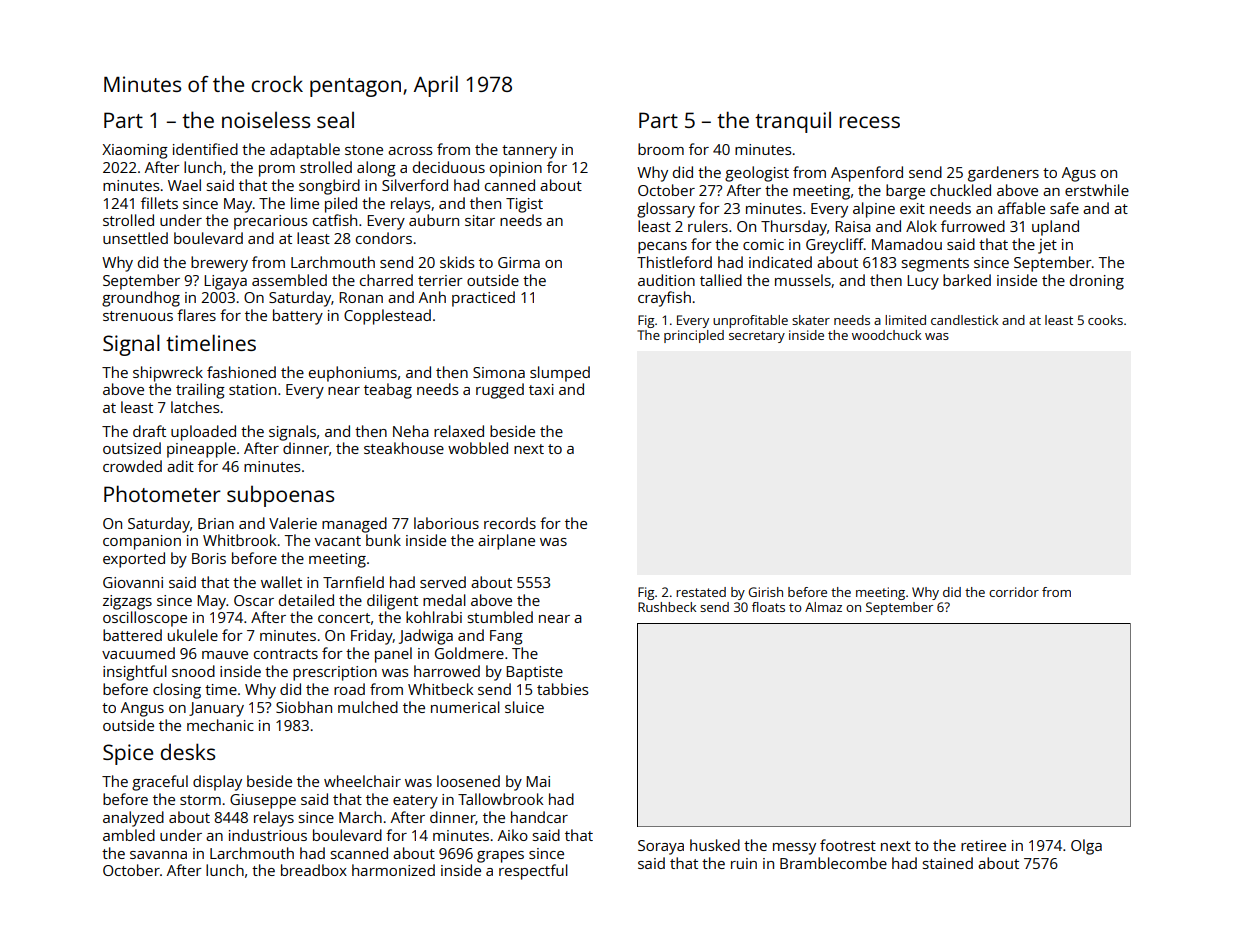 The height and width of the screenshot is (952, 1233). I want to click on cooks, so click(1105, 320).
